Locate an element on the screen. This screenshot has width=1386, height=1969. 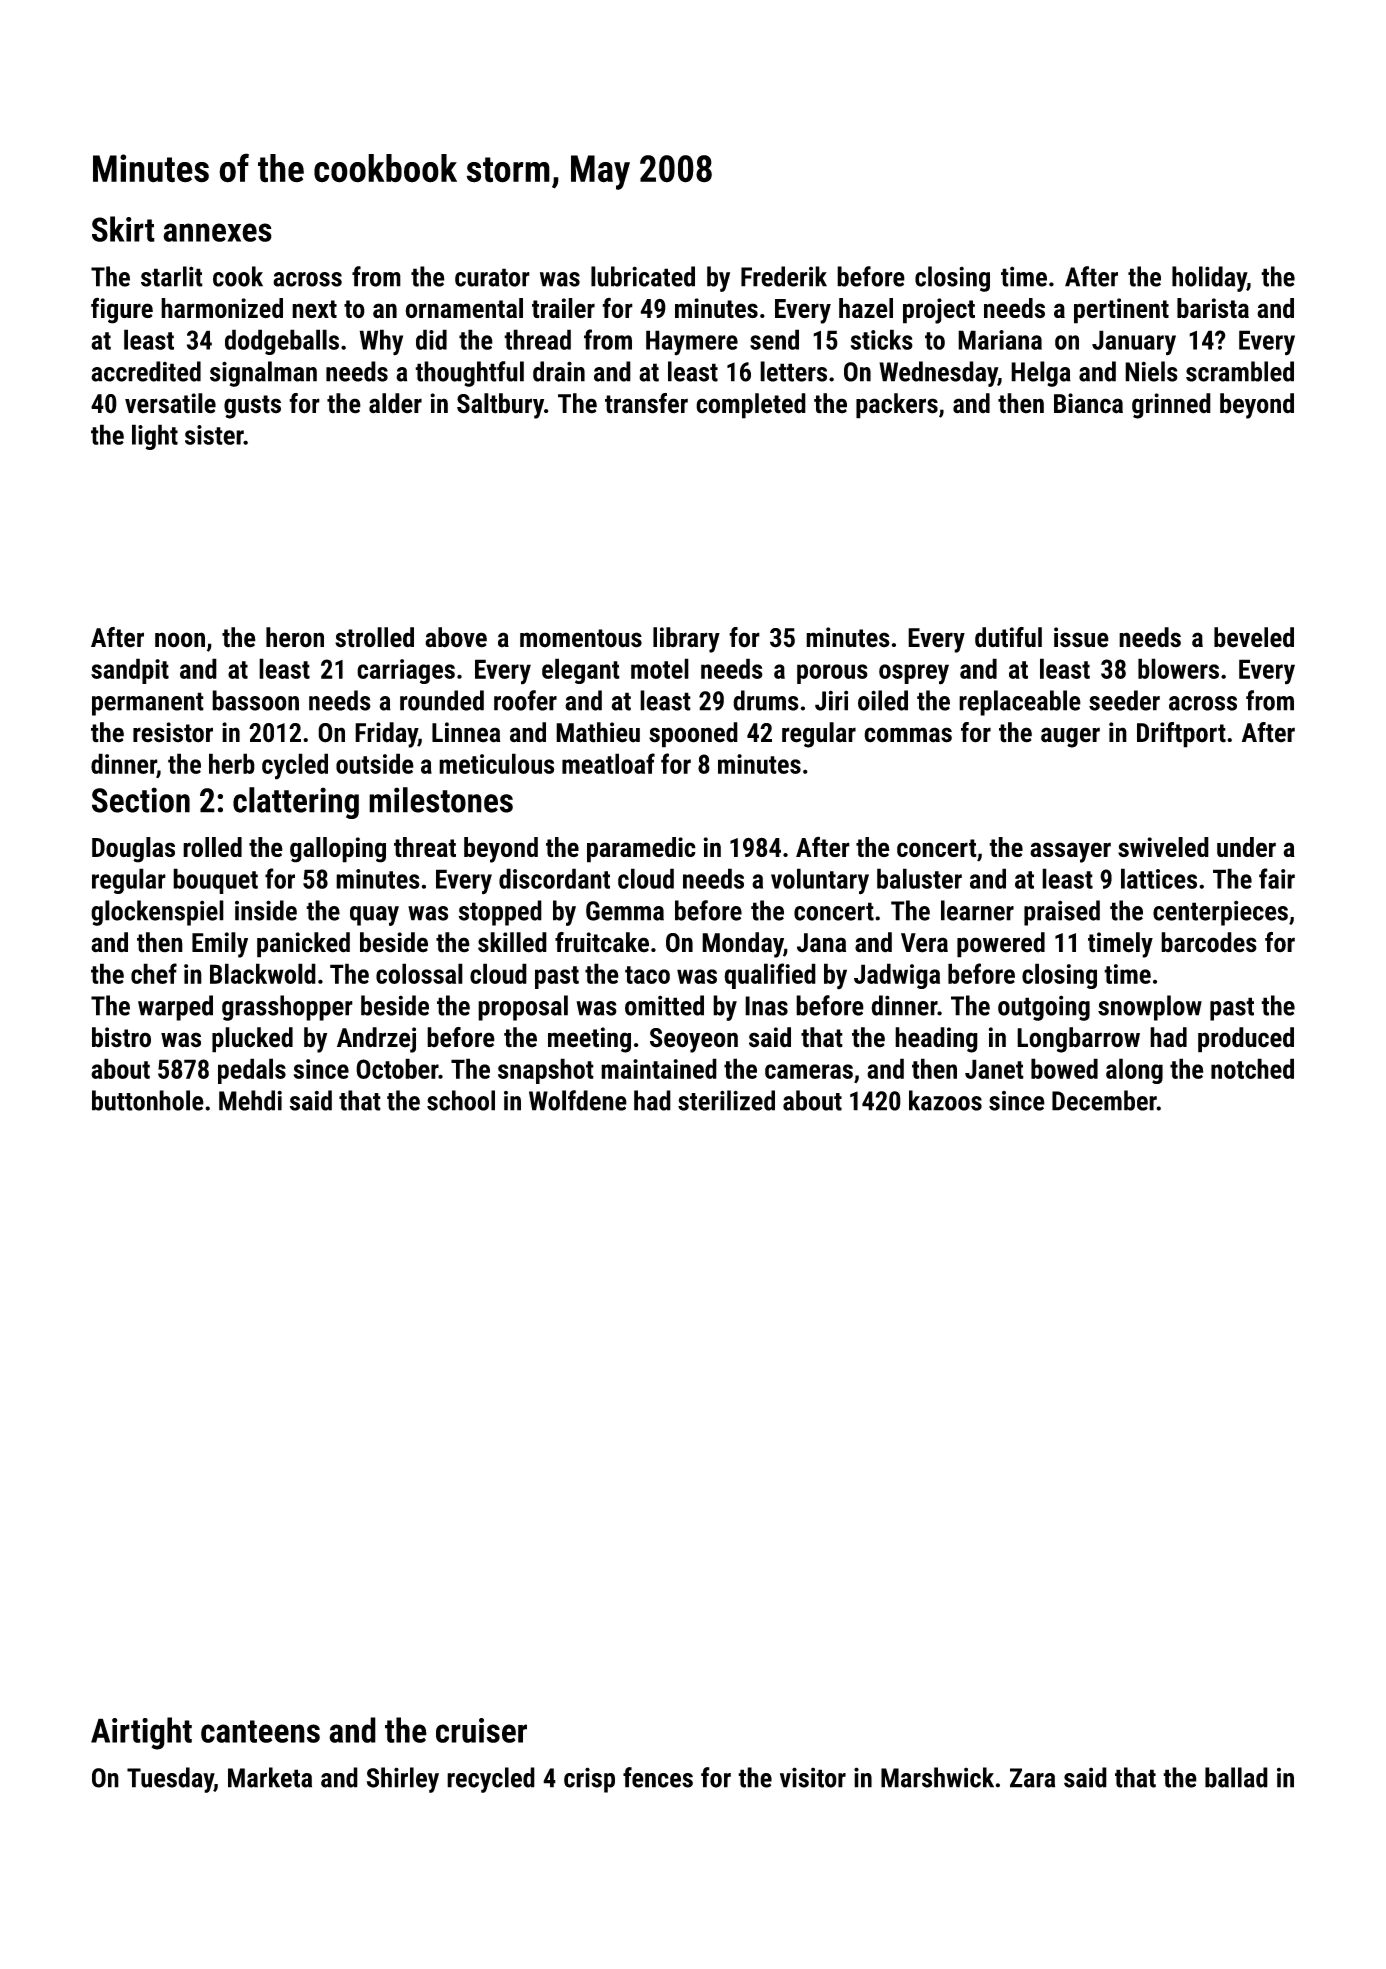
noon is located at coordinates (180, 640).
